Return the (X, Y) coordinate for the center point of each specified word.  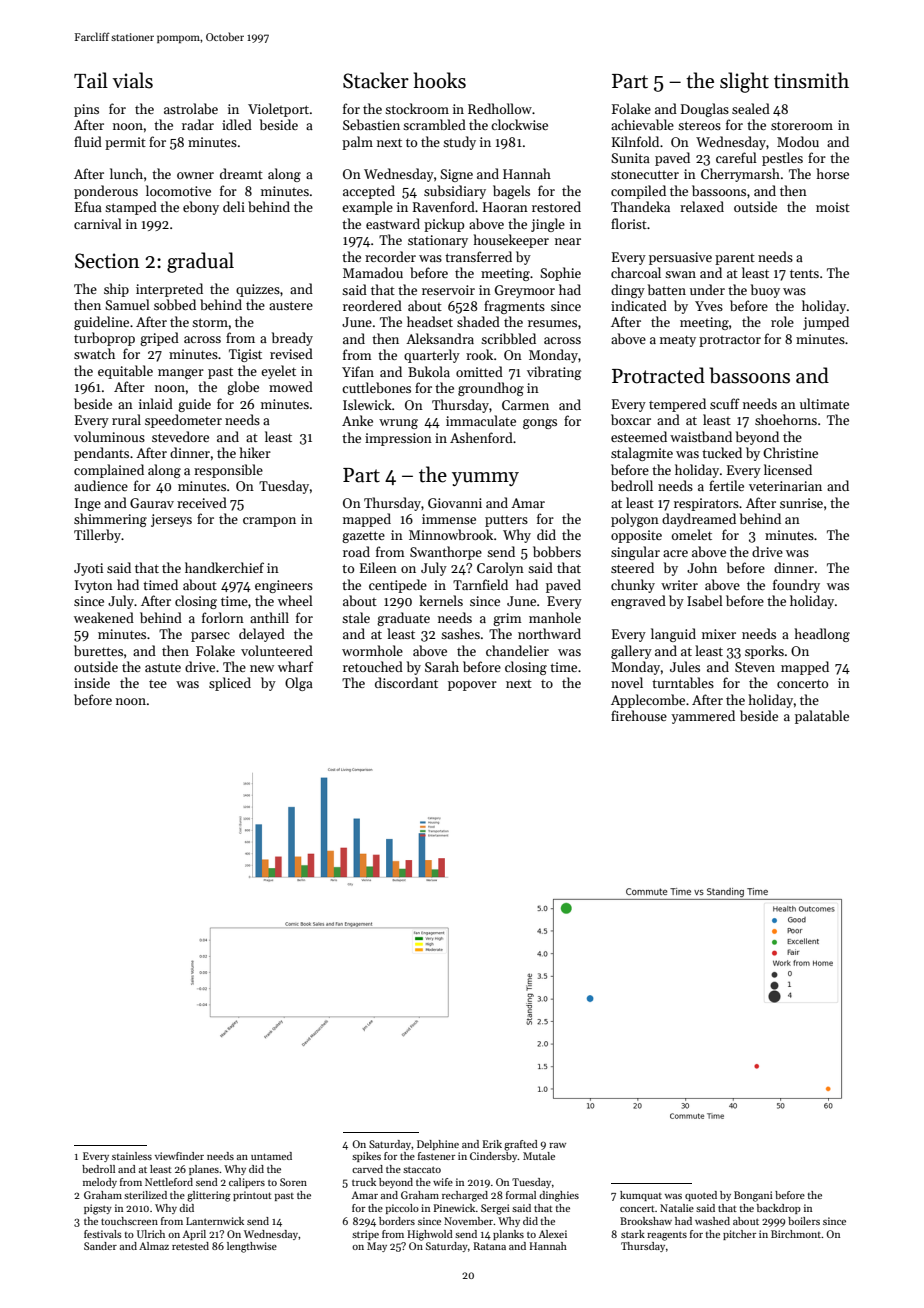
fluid (88, 141)
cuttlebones (376, 387)
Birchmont (796, 1234)
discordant (406, 682)
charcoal (636, 272)
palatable (822, 717)
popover (472, 686)
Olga (299, 684)
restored (556, 206)
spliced (230, 684)
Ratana (489, 1246)
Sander (100, 1246)
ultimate (824, 403)
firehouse (639, 715)
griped (159, 339)
